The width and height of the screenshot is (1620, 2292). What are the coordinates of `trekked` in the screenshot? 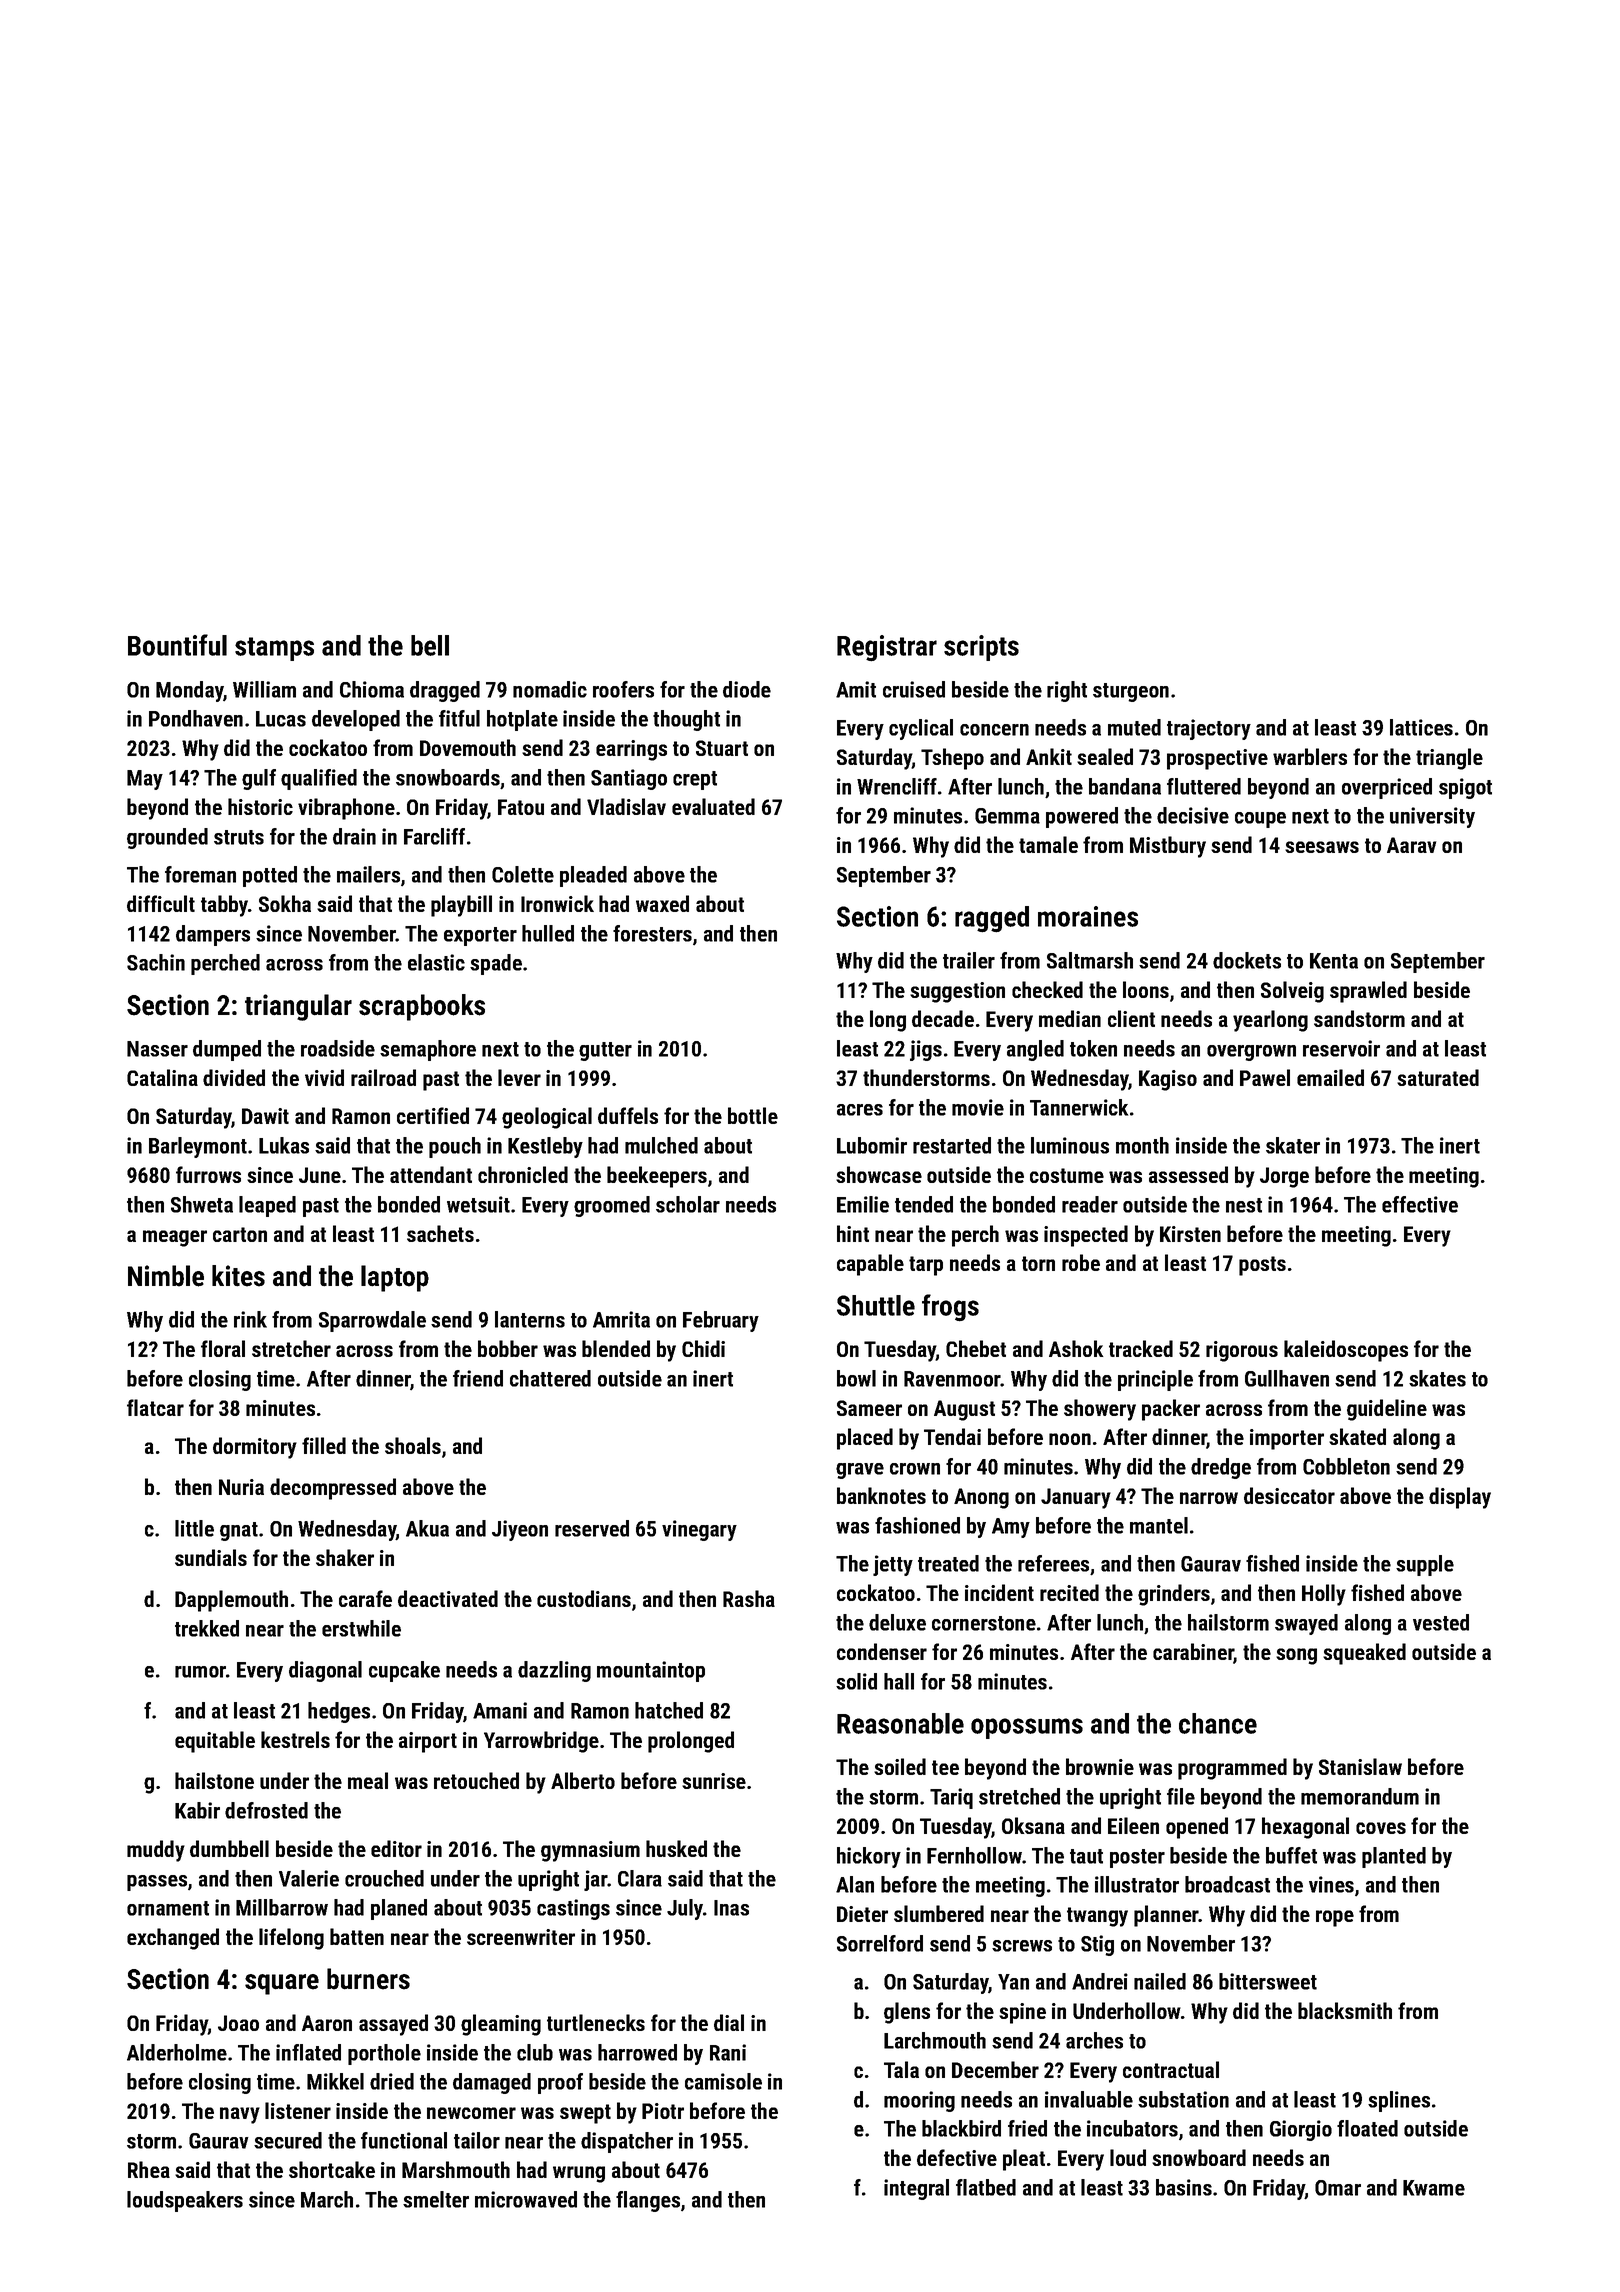 It's located at (207, 1628).
